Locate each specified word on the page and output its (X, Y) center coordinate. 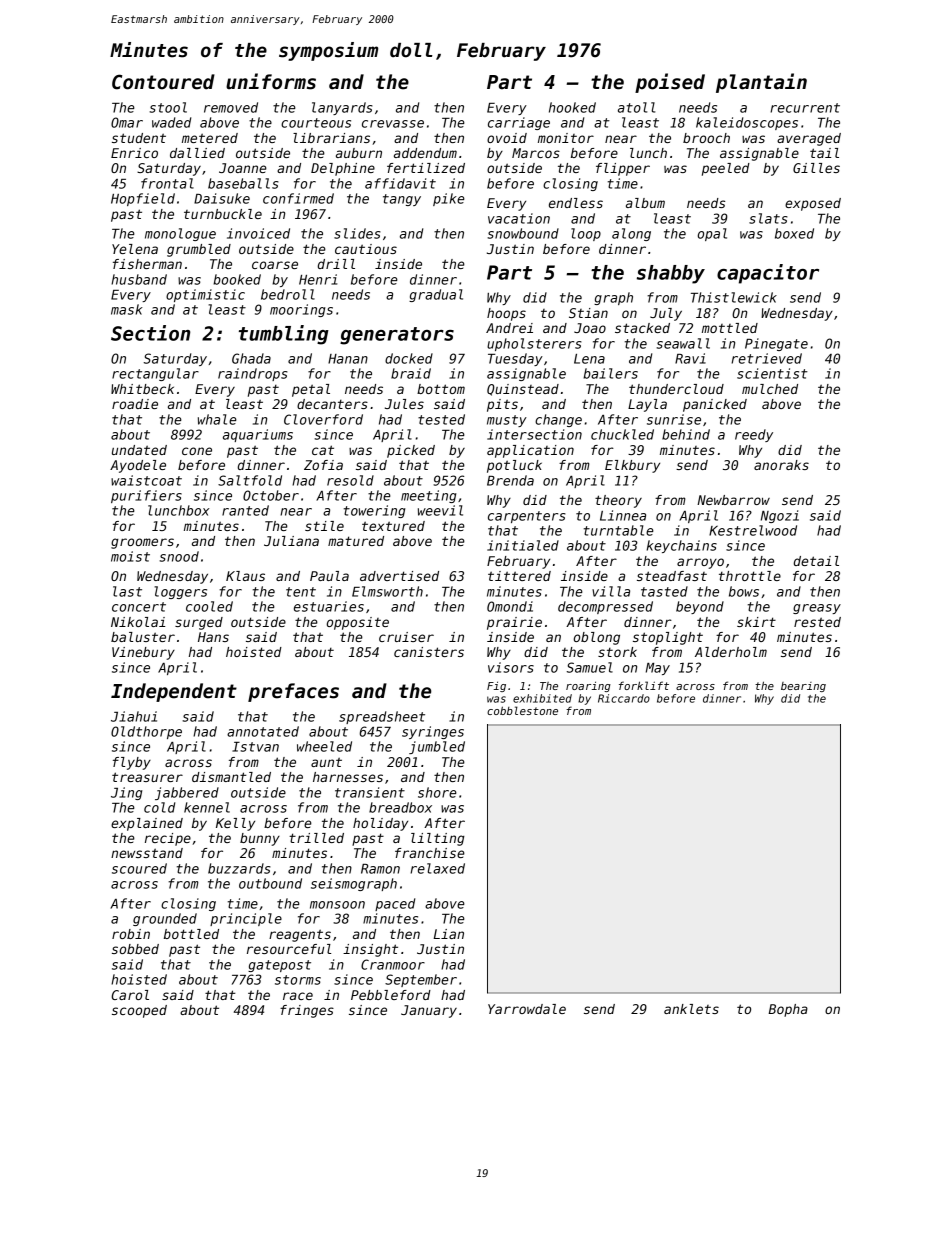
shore (437, 792)
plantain (761, 83)
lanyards (342, 108)
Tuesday (515, 359)
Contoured (163, 82)
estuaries (329, 606)
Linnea (623, 515)
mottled (730, 328)
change (558, 420)
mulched (770, 389)
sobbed (135, 949)
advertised (399, 576)
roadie (135, 404)
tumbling (284, 335)
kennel (207, 807)
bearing (803, 687)
